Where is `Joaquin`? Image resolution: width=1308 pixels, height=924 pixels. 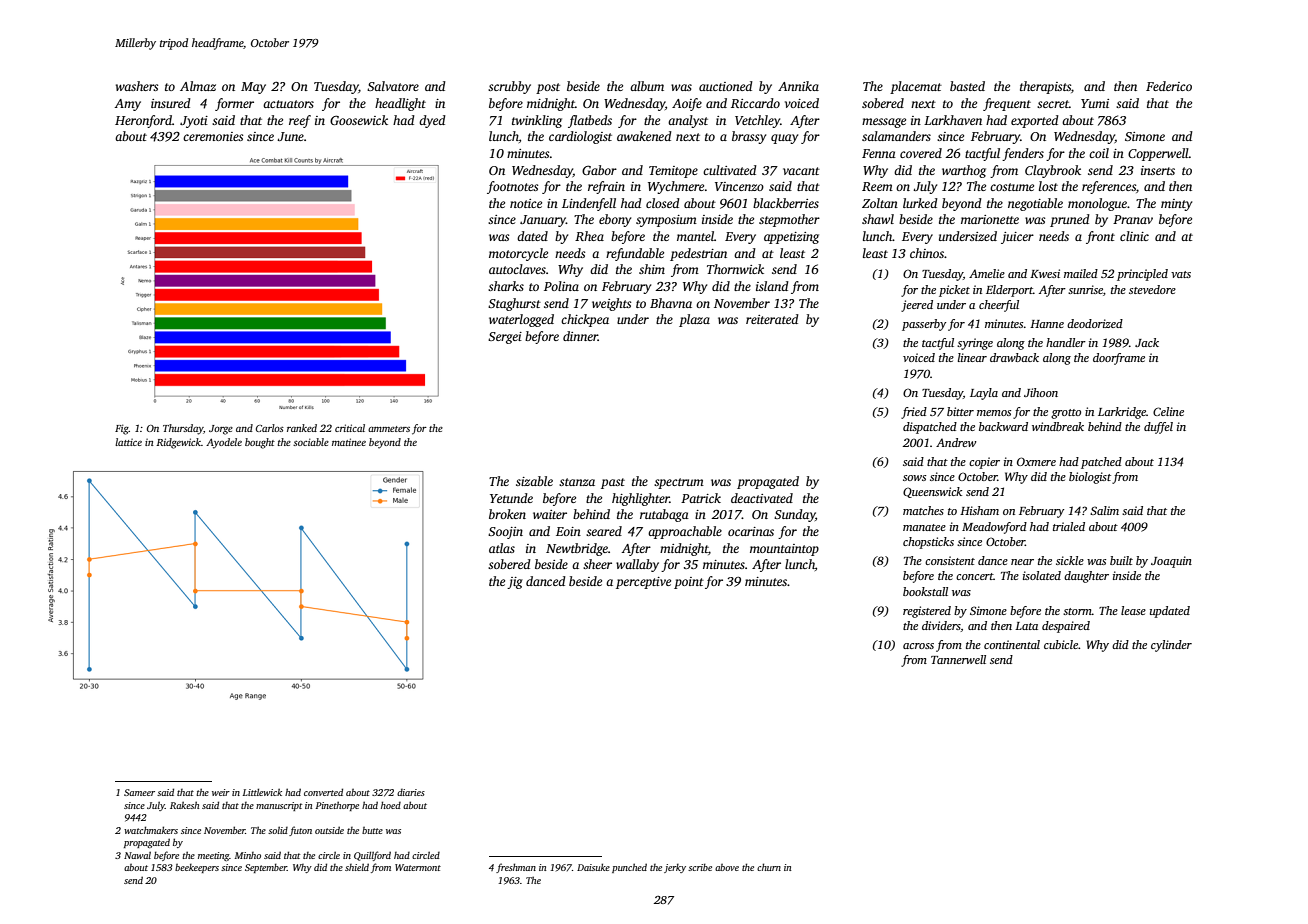
Joaquin is located at coordinates (1171, 562).
